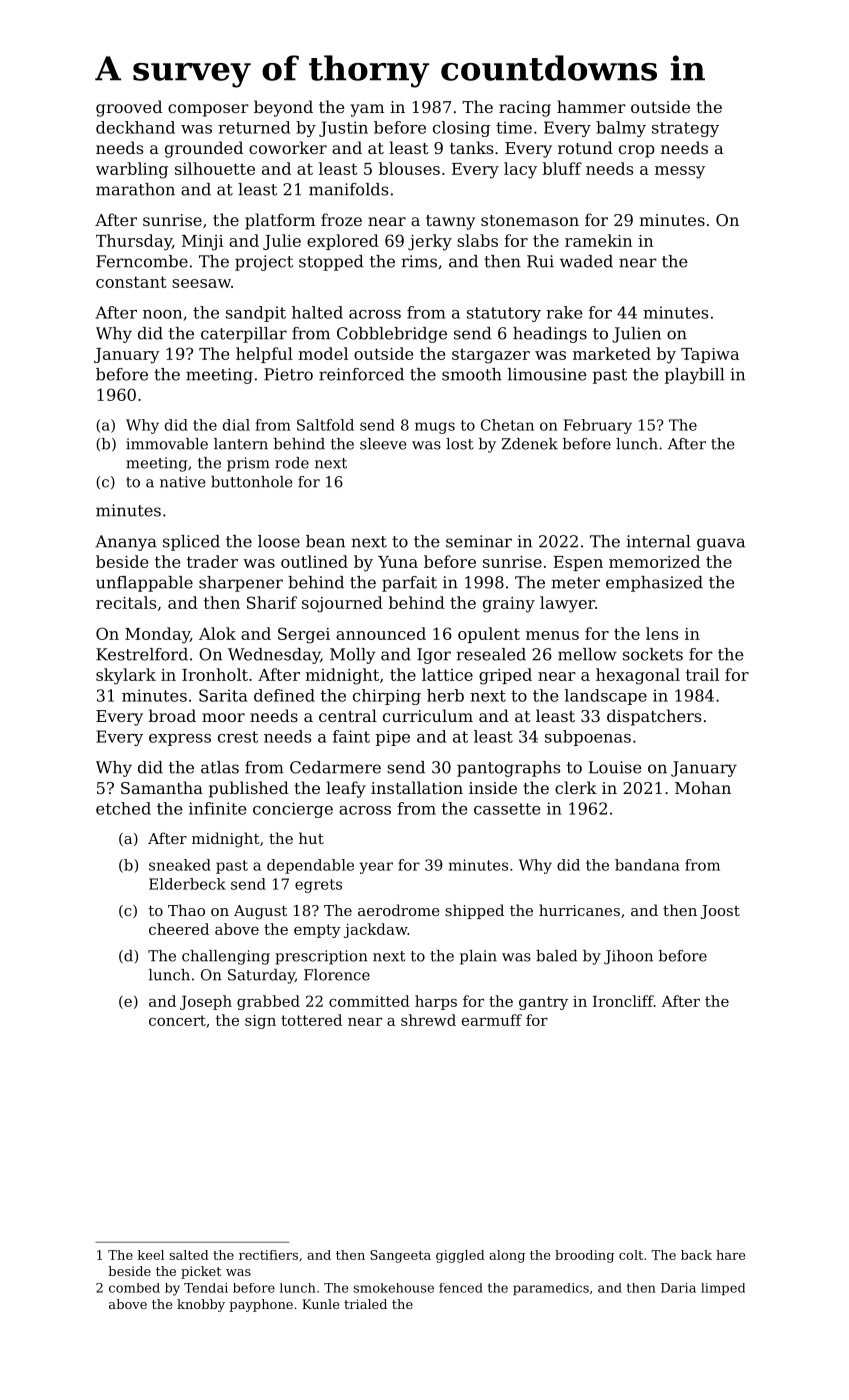 This screenshot has height=1400, width=849. Describe the element at coordinates (525, 109) in the screenshot. I see `racing` at that location.
